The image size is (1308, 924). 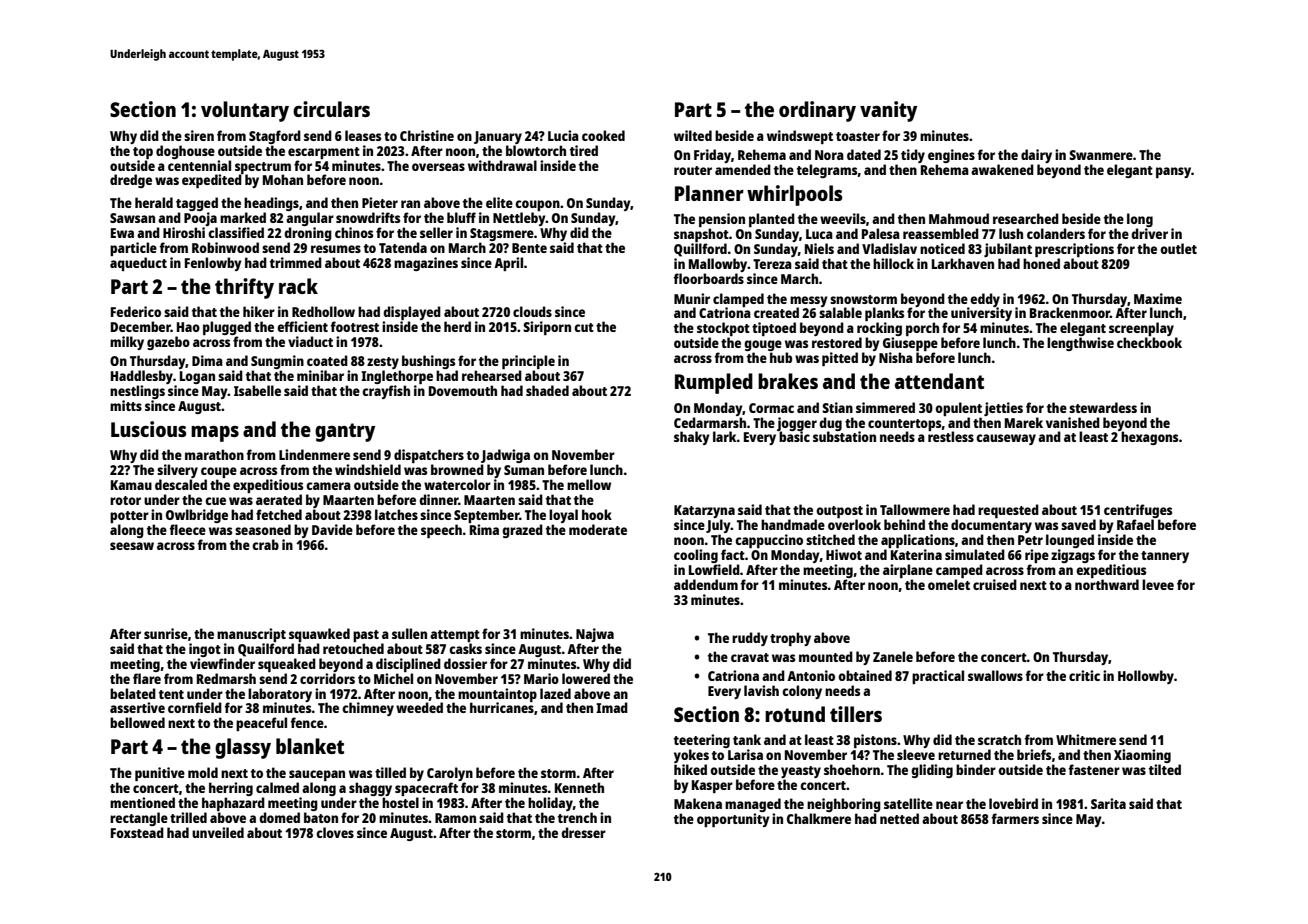 What do you see at coordinates (133, 693) in the screenshot?
I see `belated` at bounding box center [133, 693].
